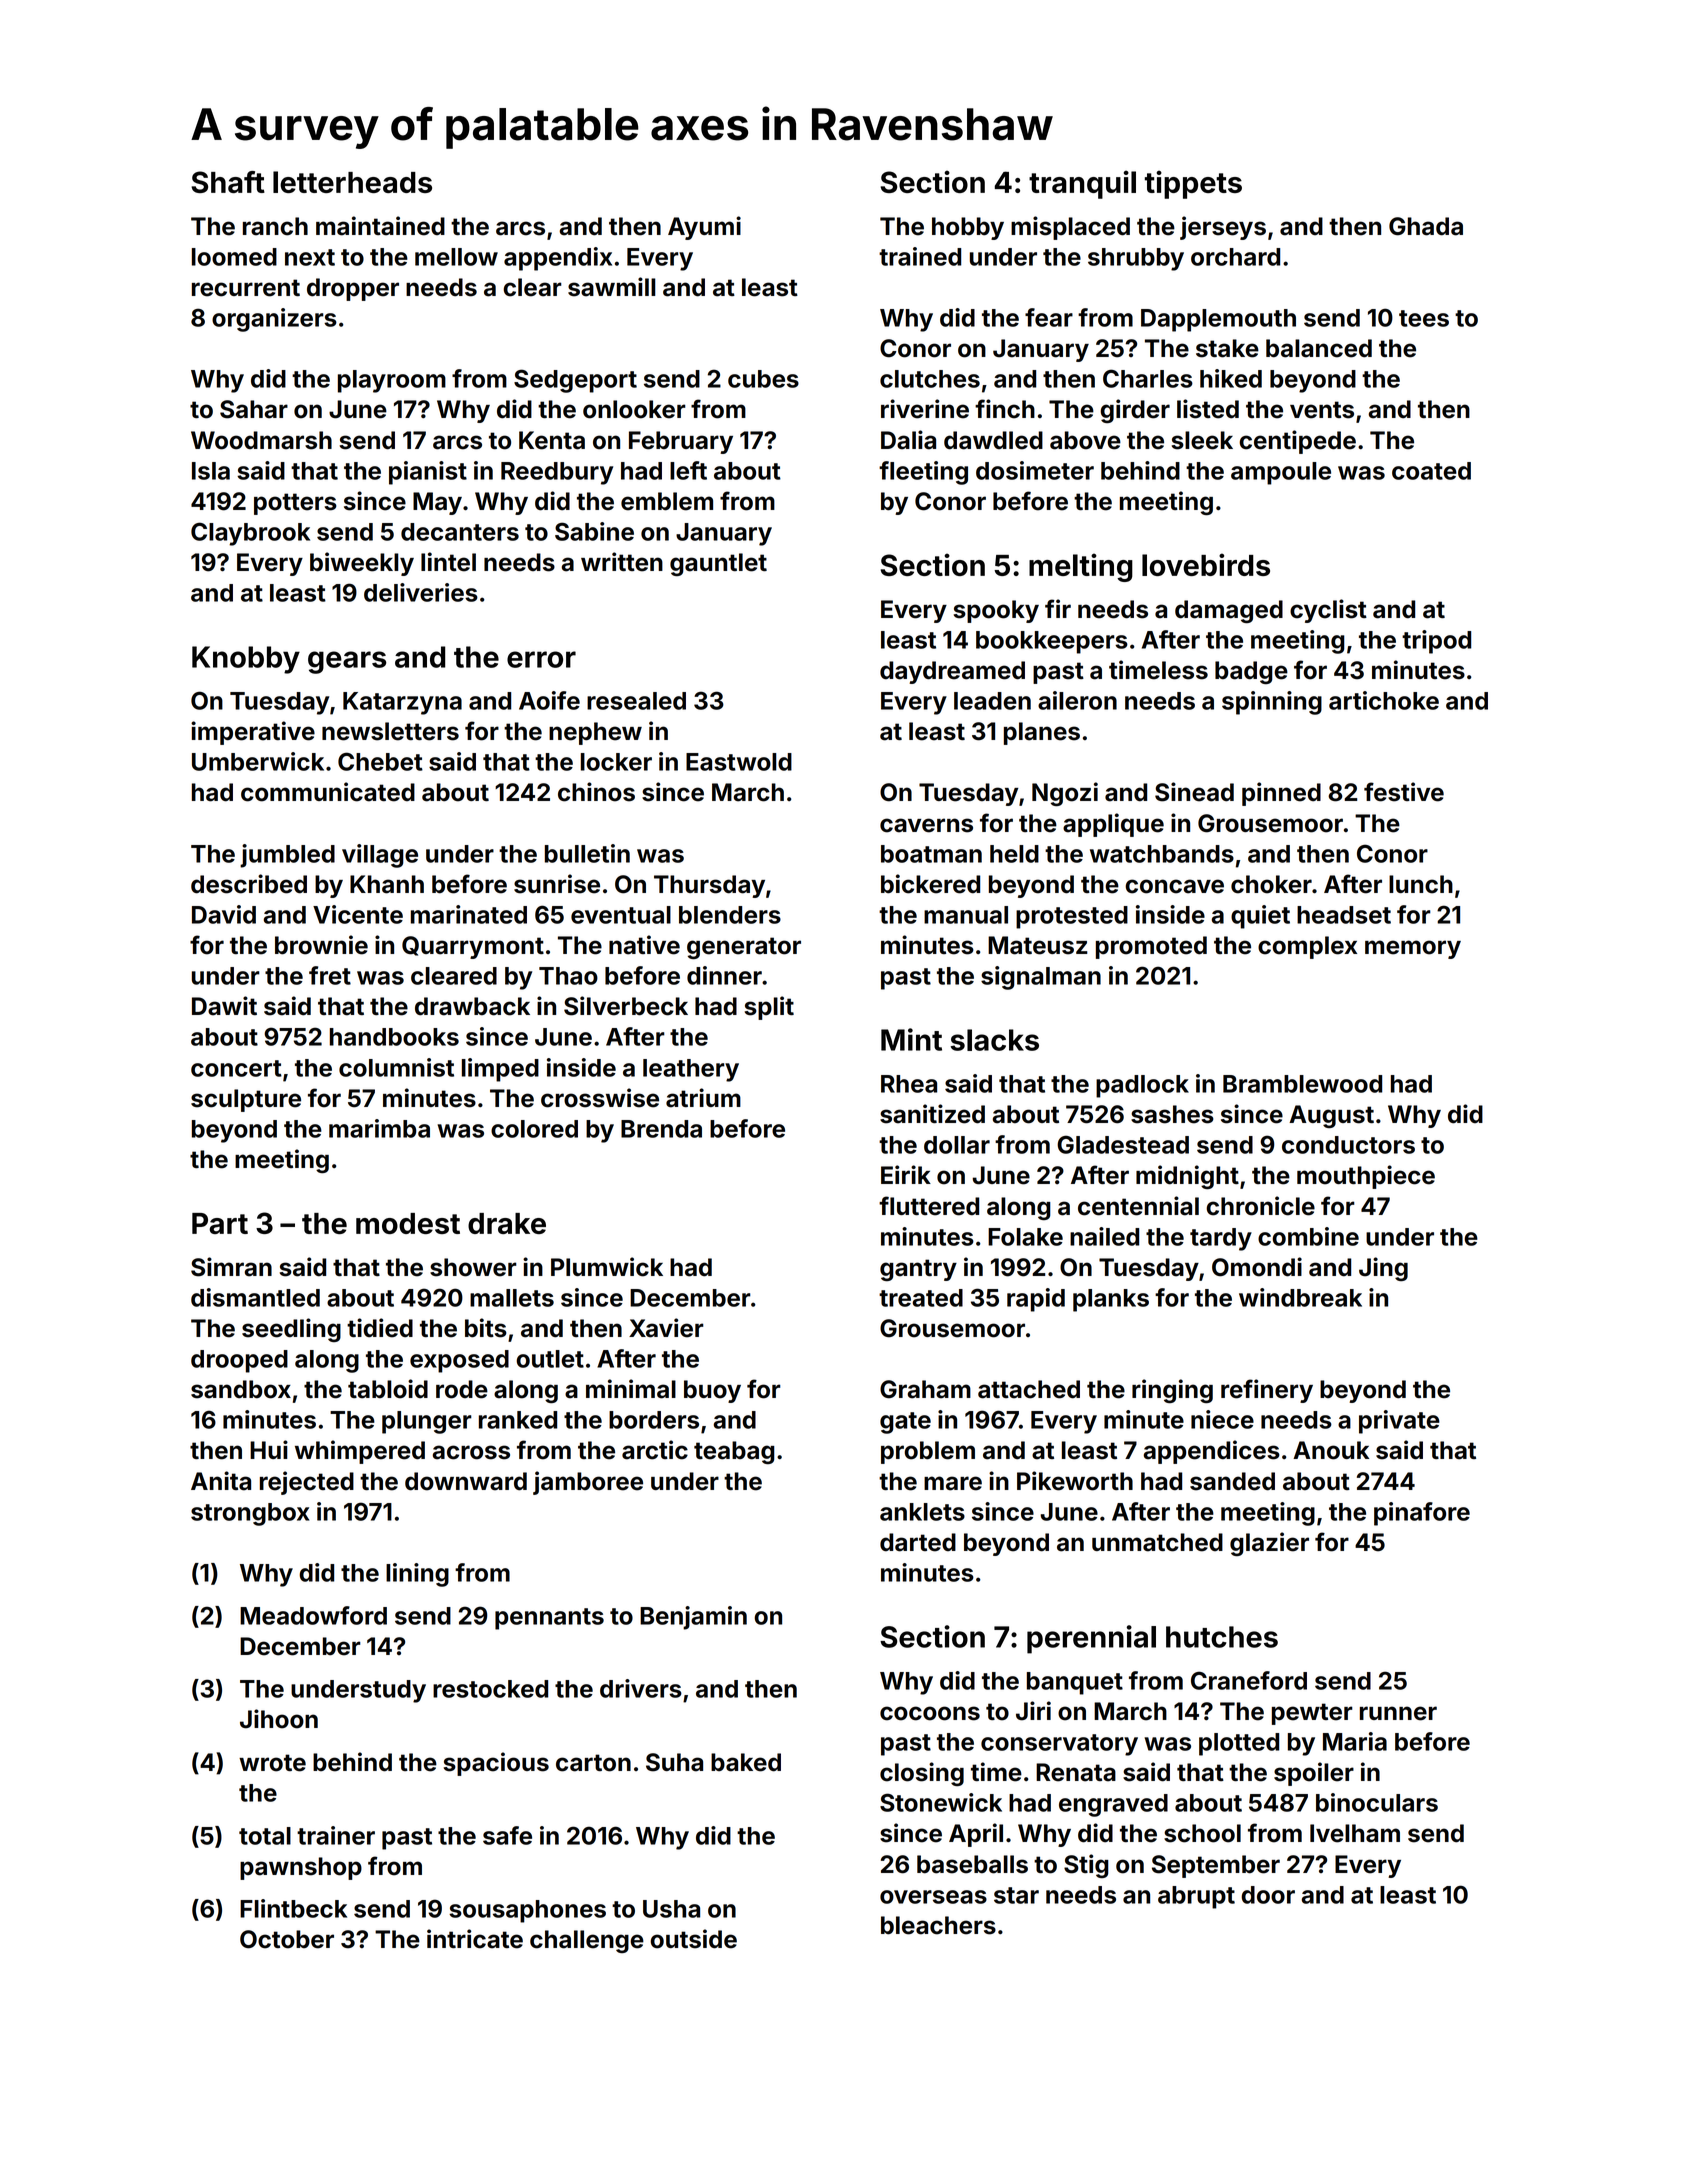 The width and height of the image is (1683, 2178). I want to click on ringing, so click(1172, 1391).
